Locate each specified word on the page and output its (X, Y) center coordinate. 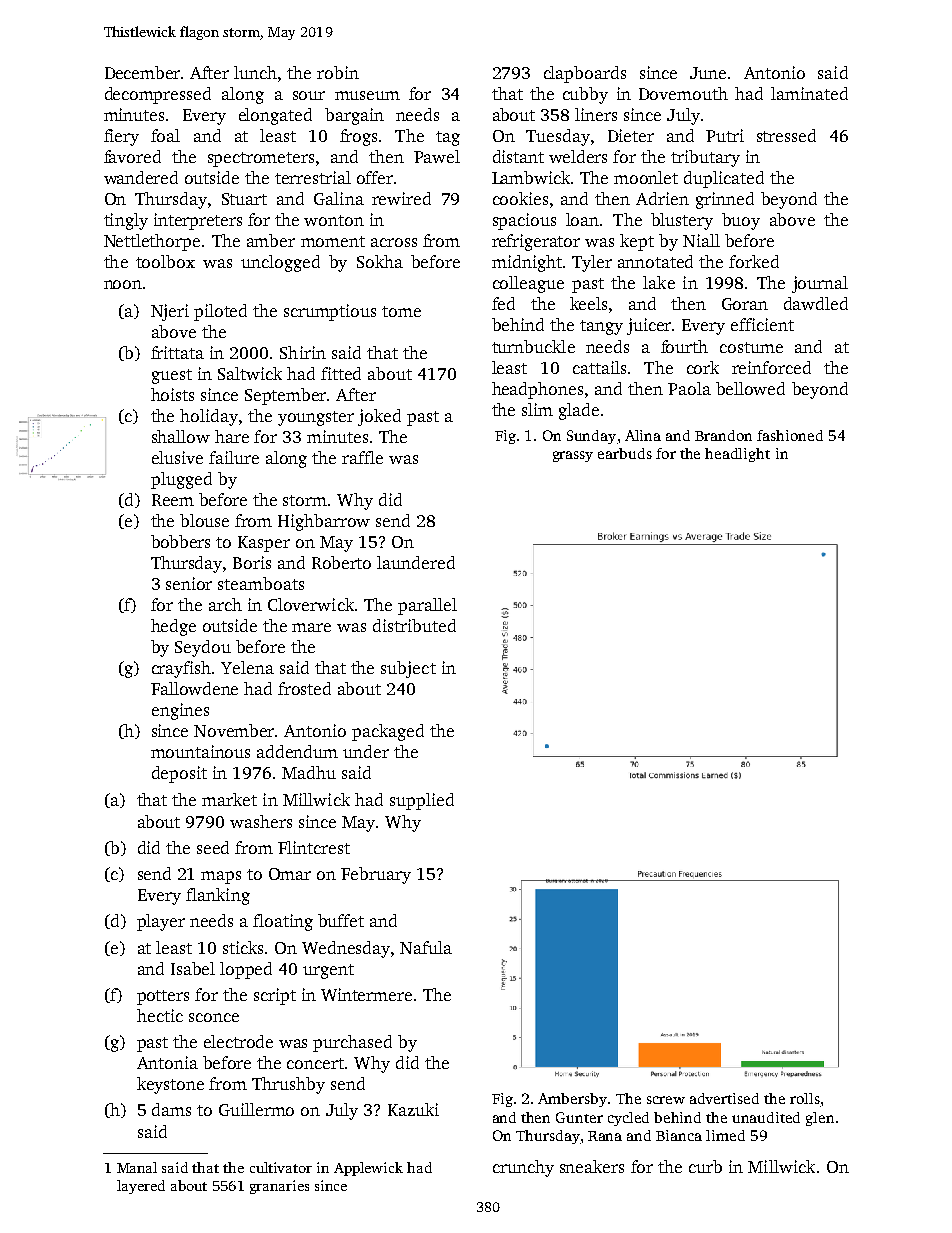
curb (705, 1166)
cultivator (281, 1167)
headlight (737, 455)
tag (448, 138)
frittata (177, 352)
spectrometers (261, 159)
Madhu (309, 772)
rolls (805, 1098)
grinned (725, 200)
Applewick (368, 1169)
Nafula (426, 947)
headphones (537, 390)
